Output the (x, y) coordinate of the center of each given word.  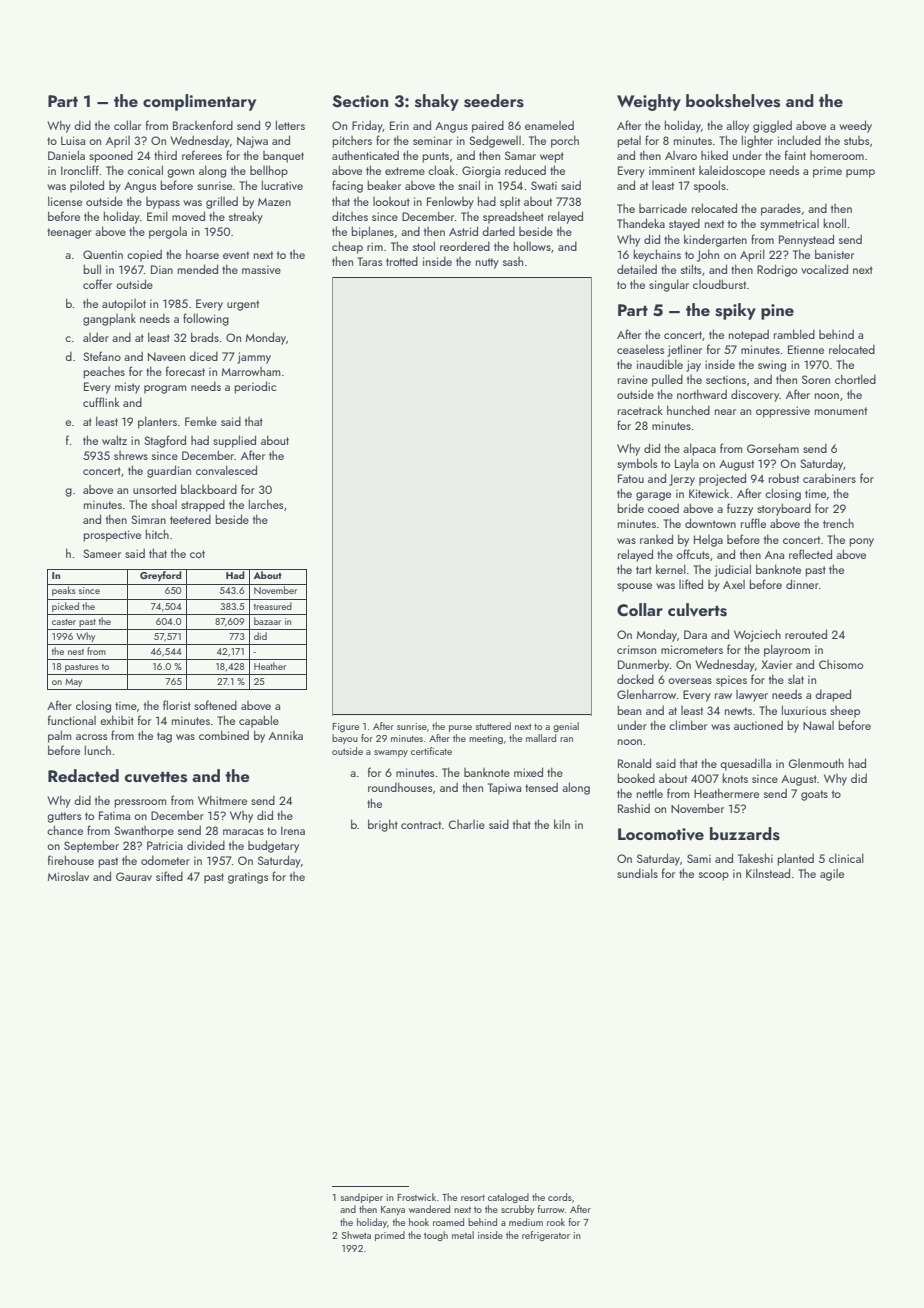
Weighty (649, 102)
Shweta (356, 1235)
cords (560, 1197)
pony (861, 542)
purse (460, 728)
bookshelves (733, 101)
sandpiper (362, 1198)
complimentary (199, 102)
